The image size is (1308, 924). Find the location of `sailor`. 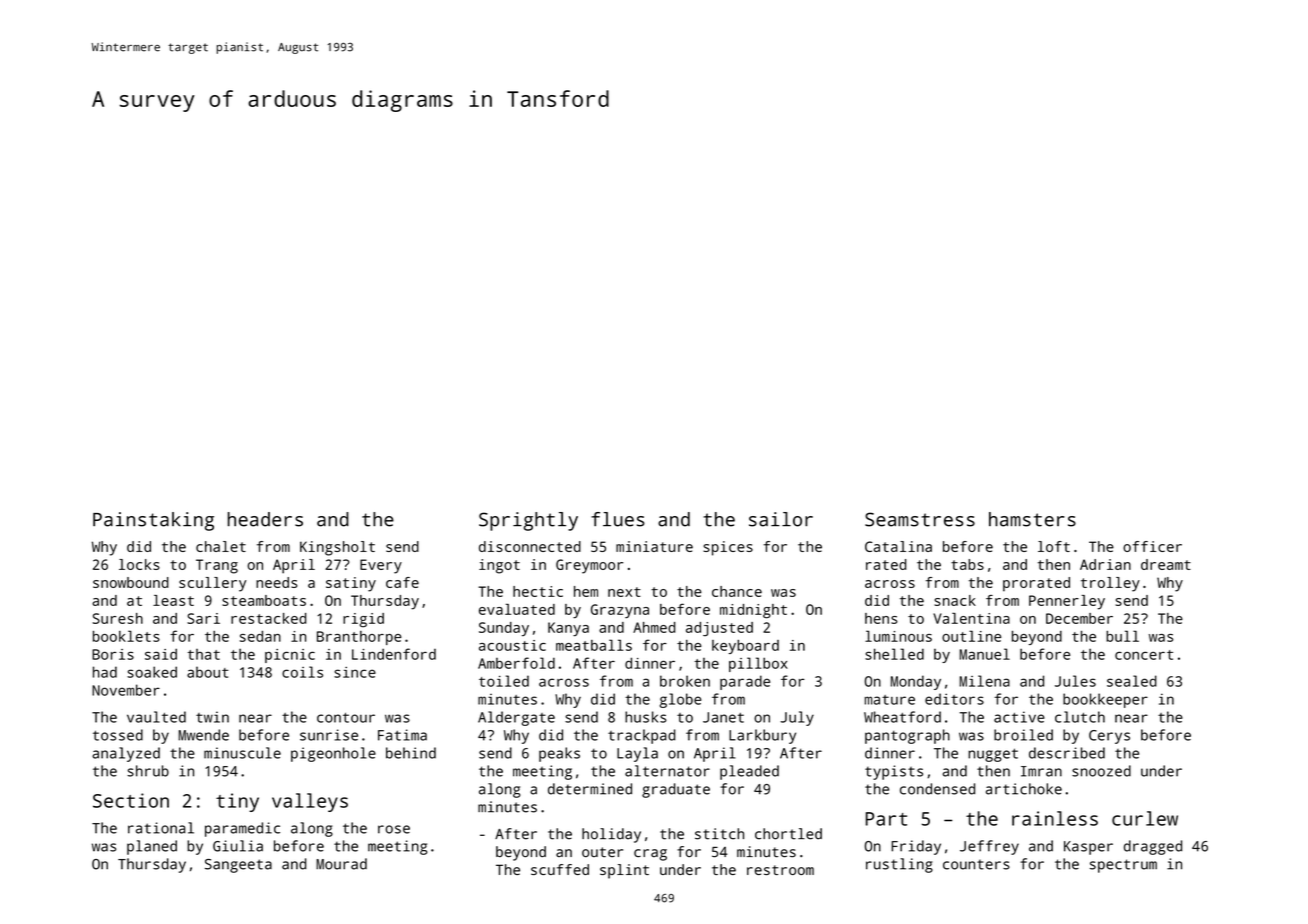

sailor is located at coordinates (781, 519).
